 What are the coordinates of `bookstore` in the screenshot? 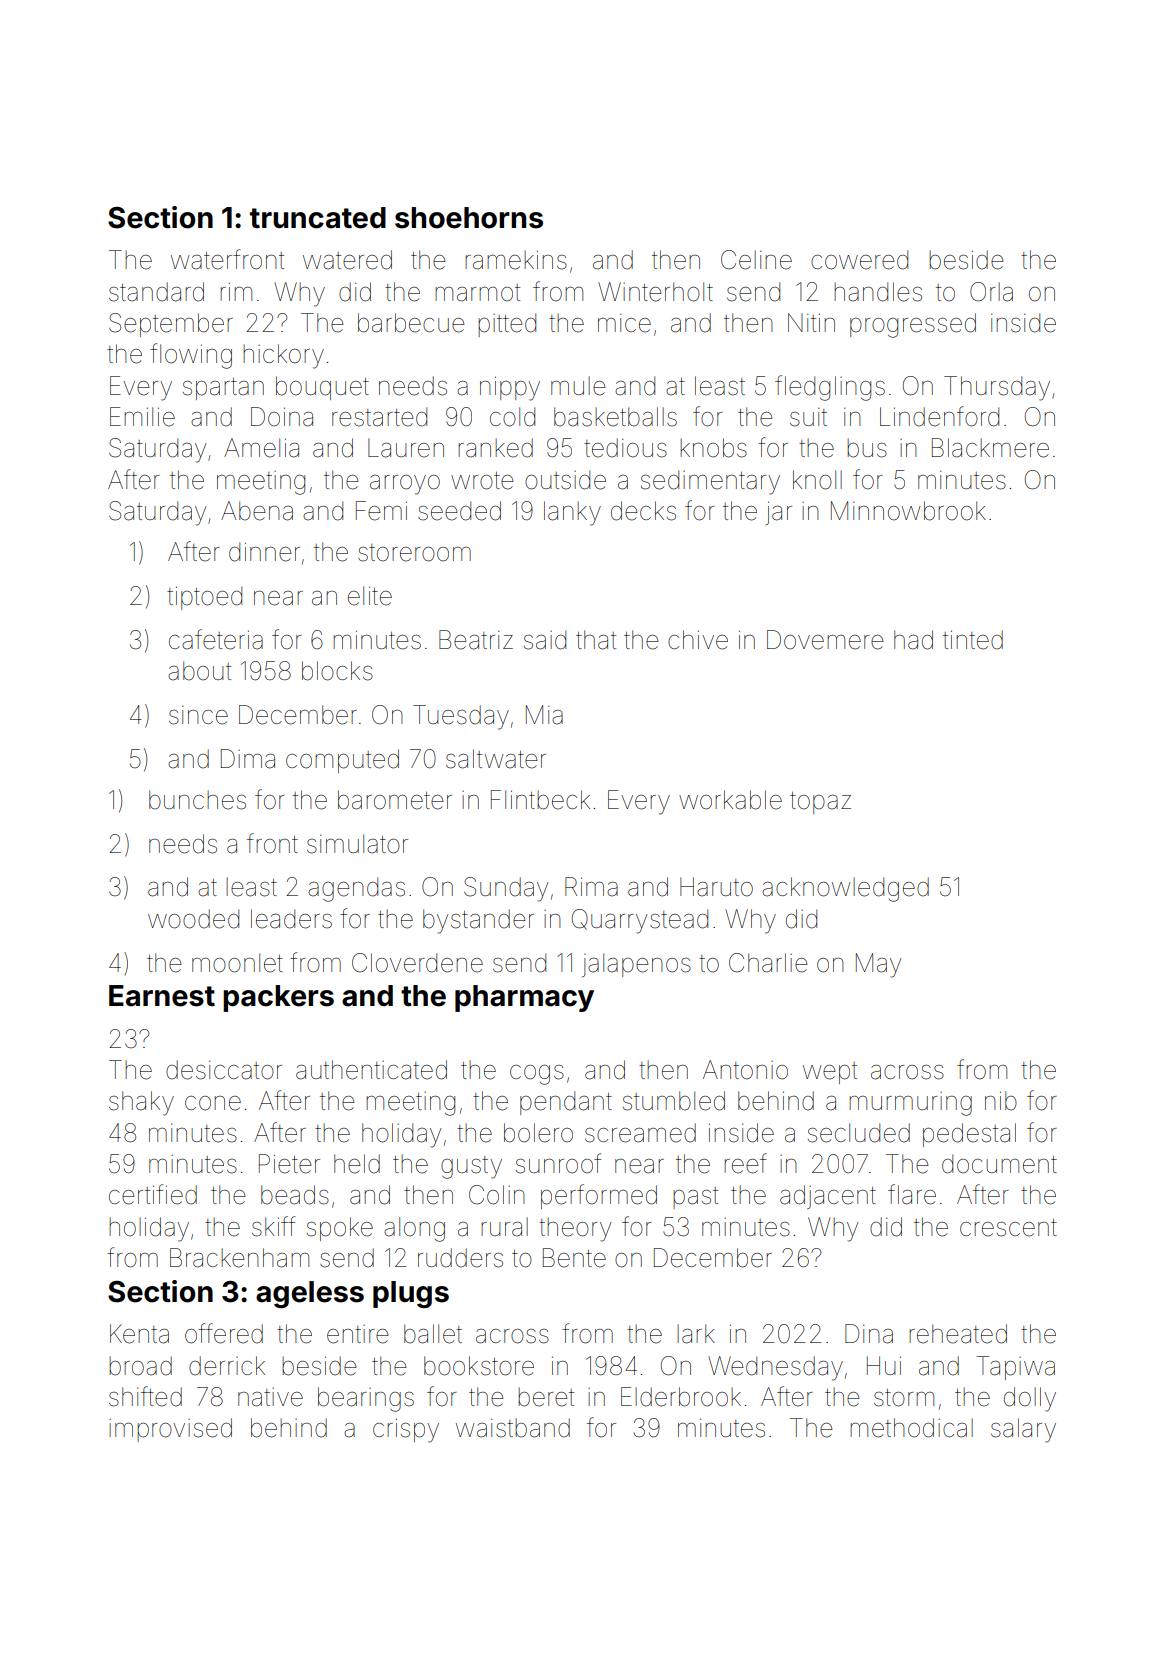 It's located at (479, 1366).
